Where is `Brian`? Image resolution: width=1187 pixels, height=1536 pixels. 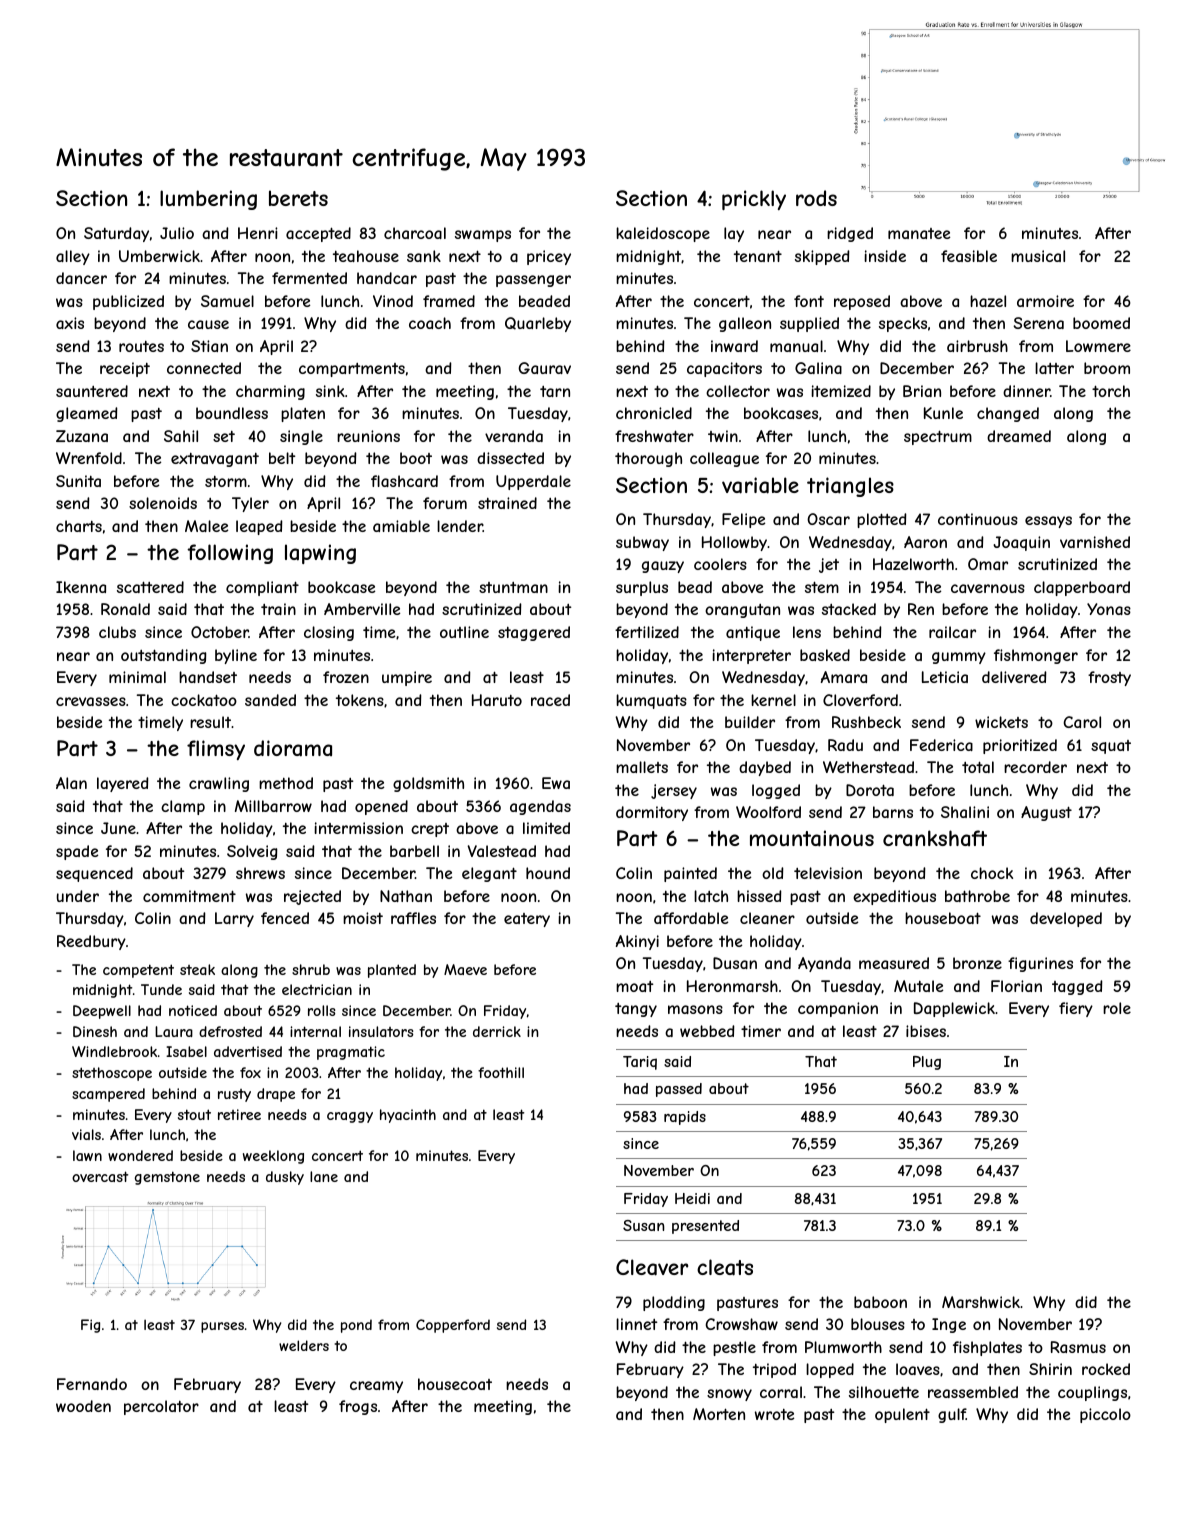
Brian is located at coordinates (922, 391).
